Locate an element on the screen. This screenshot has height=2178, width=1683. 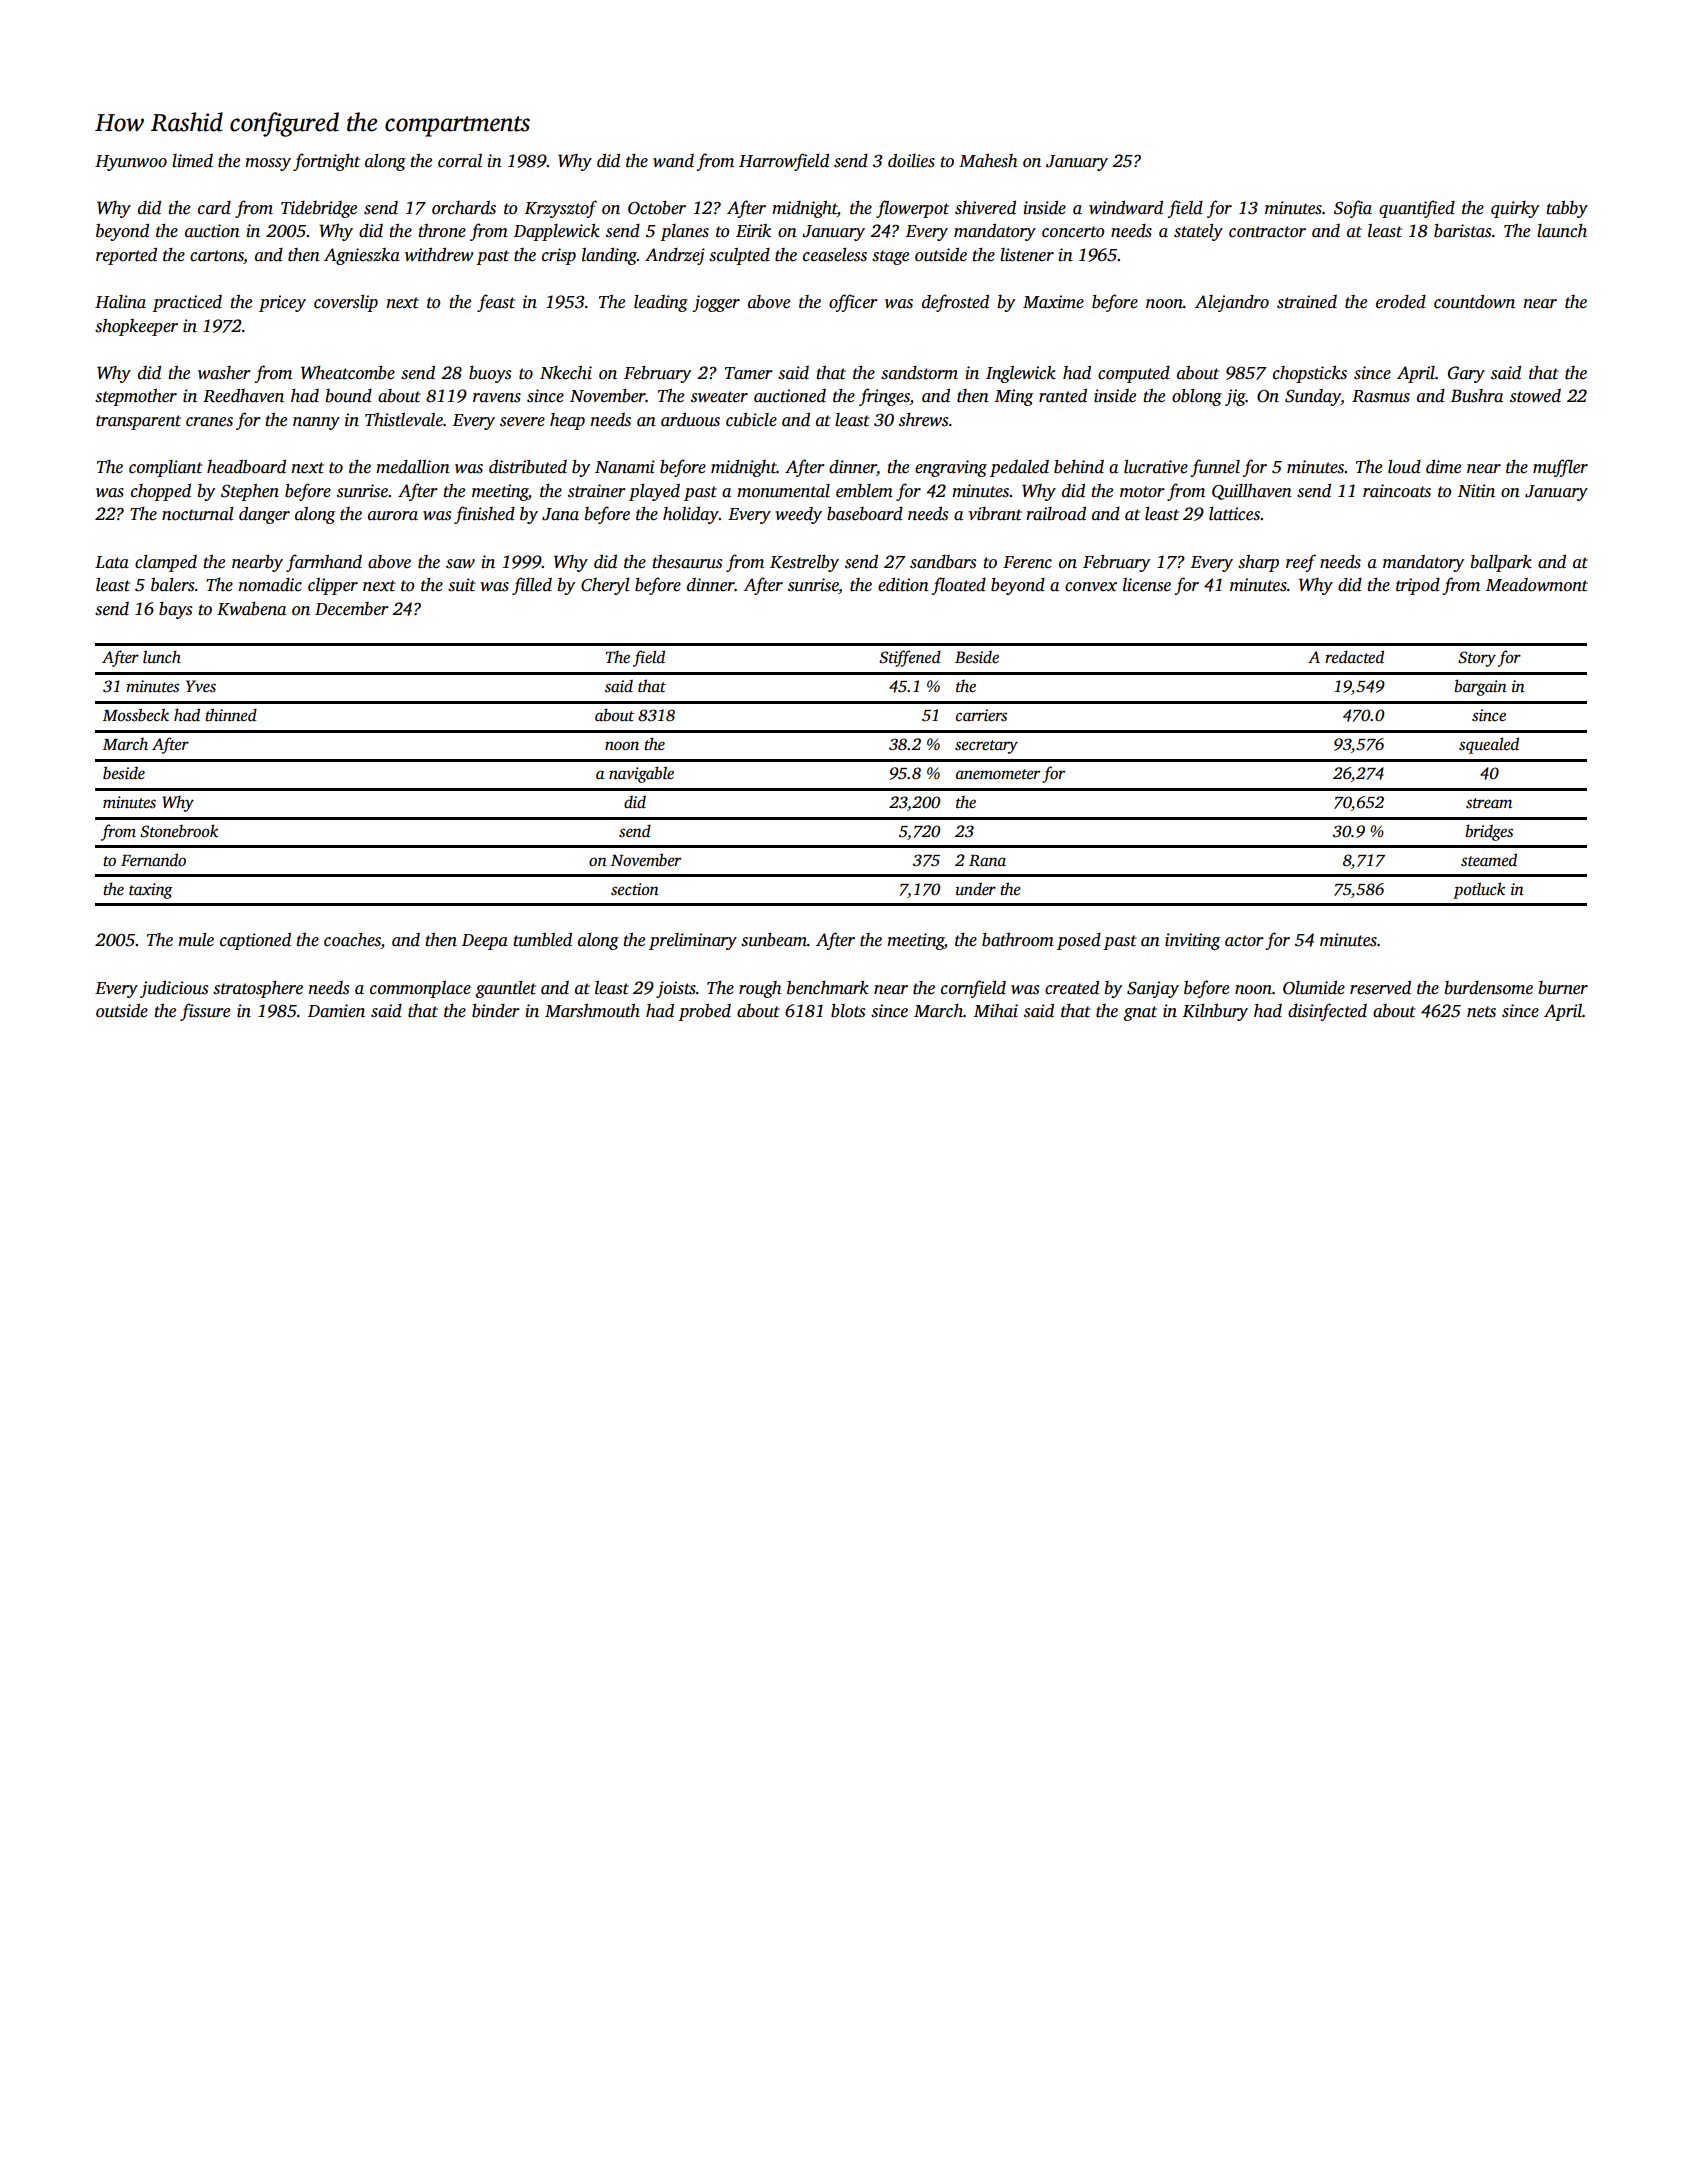
Gary is located at coordinates (1466, 374).
